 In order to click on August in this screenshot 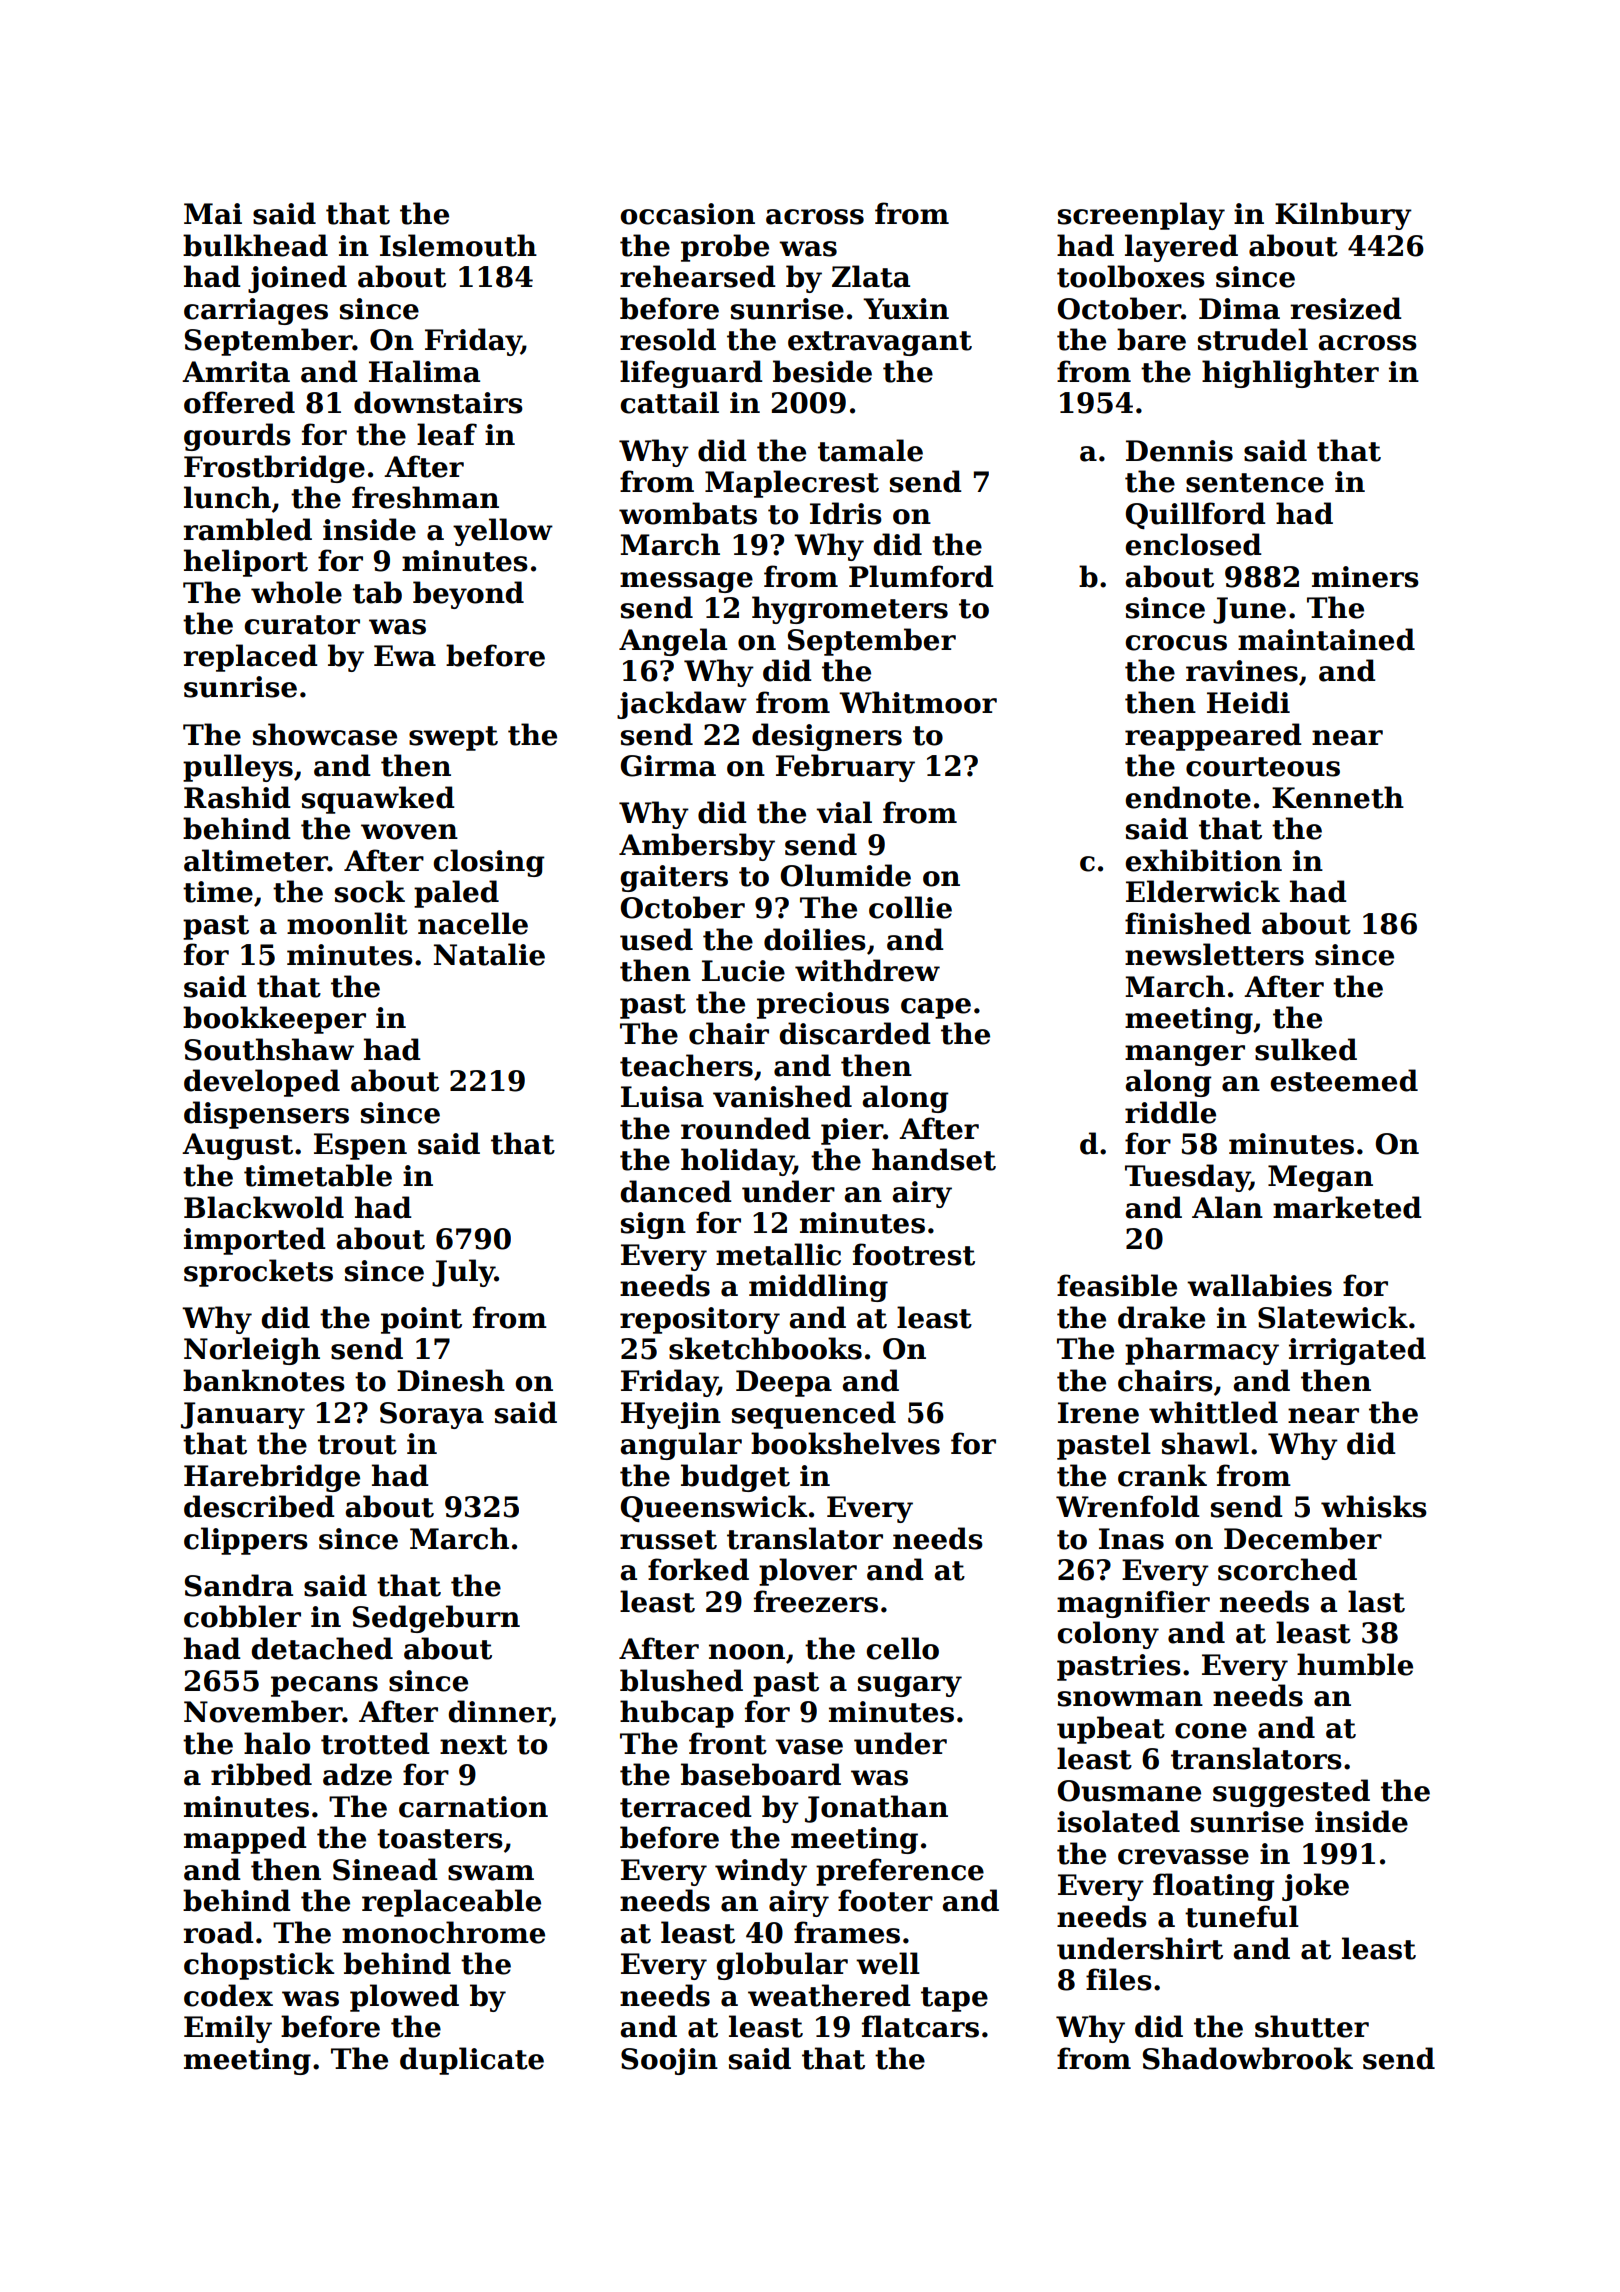, I will do `click(237, 1146)`.
